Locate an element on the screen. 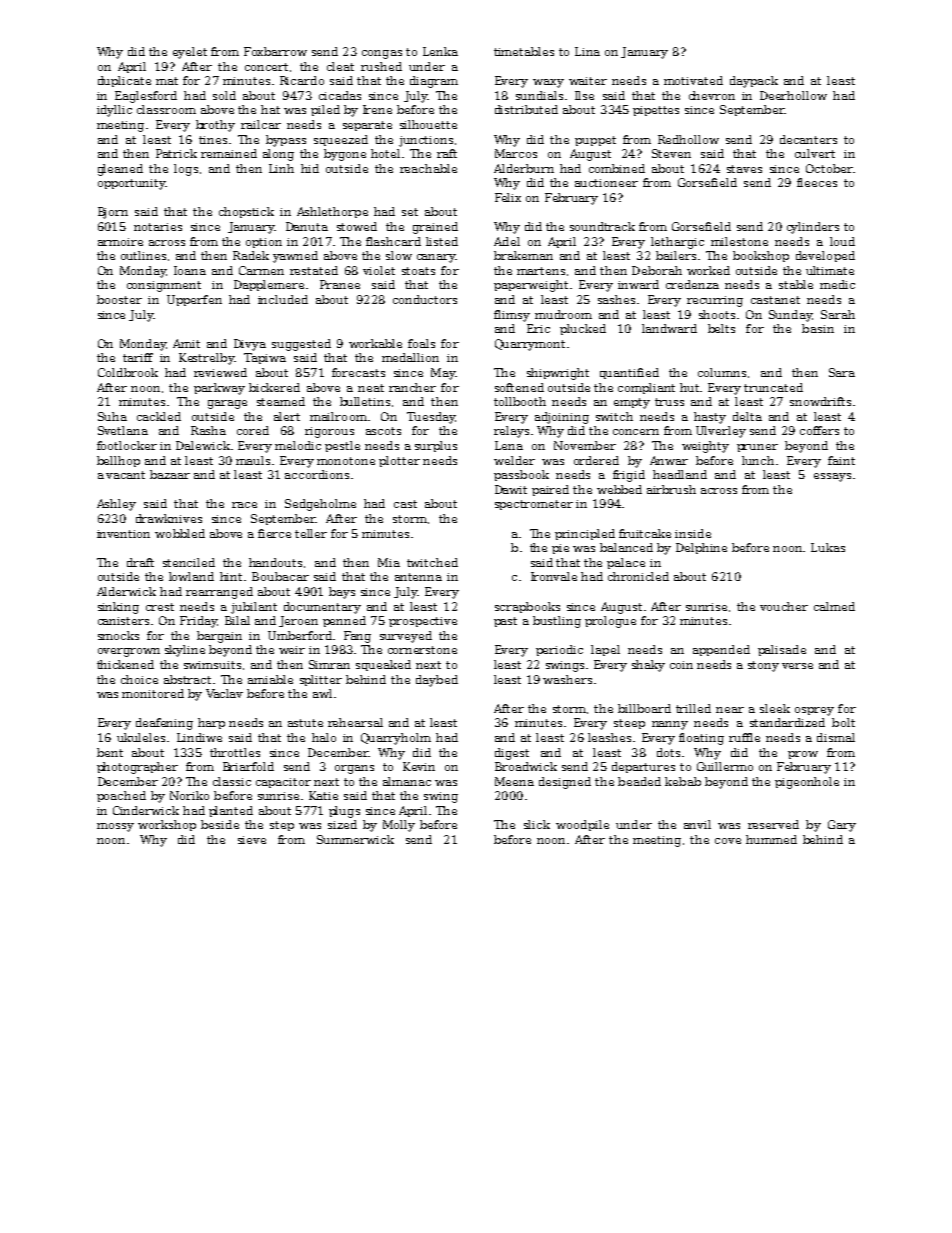 The height and width of the screenshot is (1233, 952). Deerhollow is located at coordinates (793, 95).
